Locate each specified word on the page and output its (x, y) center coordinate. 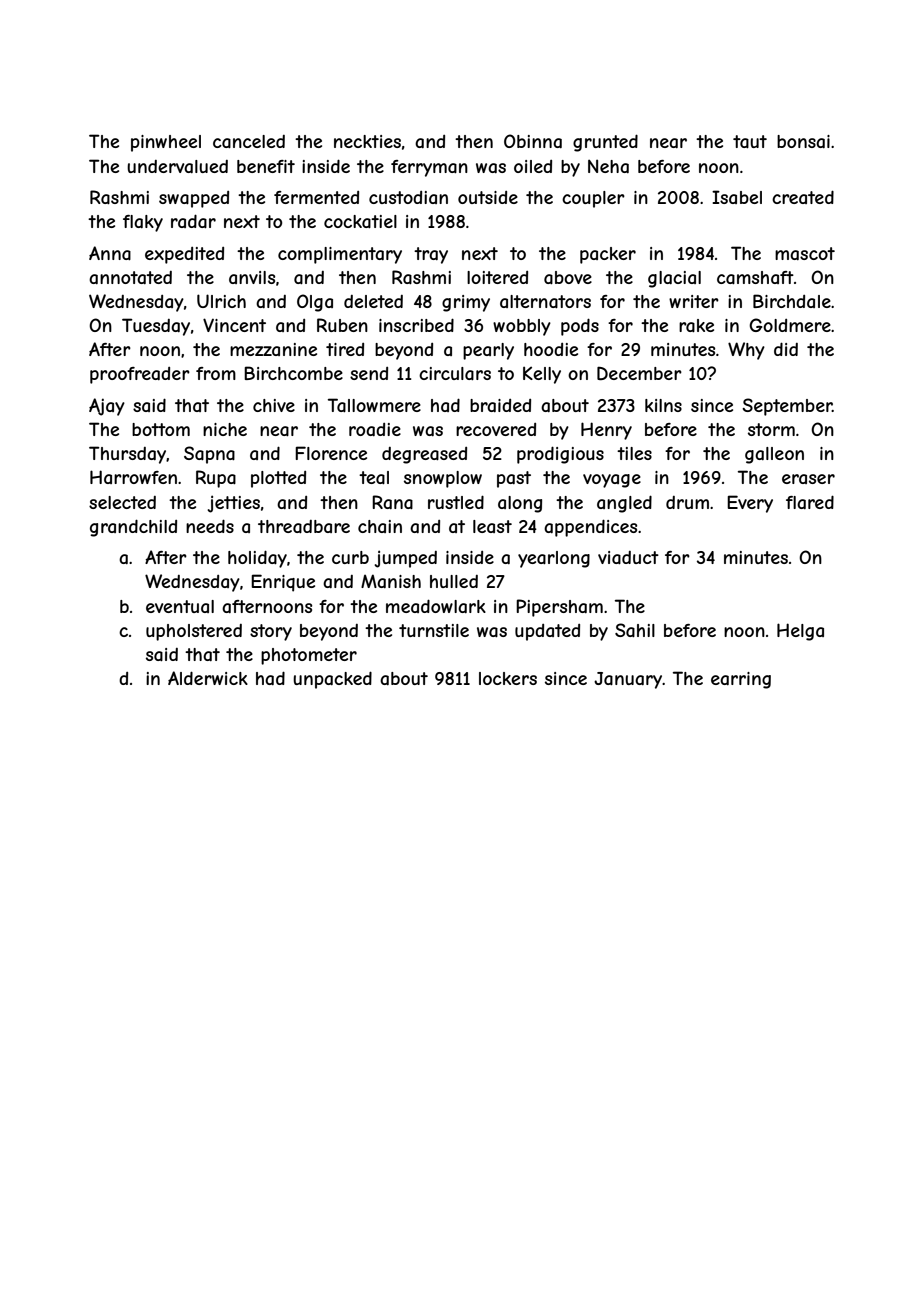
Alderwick (208, 678)
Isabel (737, 197)
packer (608, 255)
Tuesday (156, 327)
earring (741, 680)
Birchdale (792, 301)
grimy (466, 303)
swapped (194, 199)
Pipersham (559, 608)
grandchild (133, 528)
